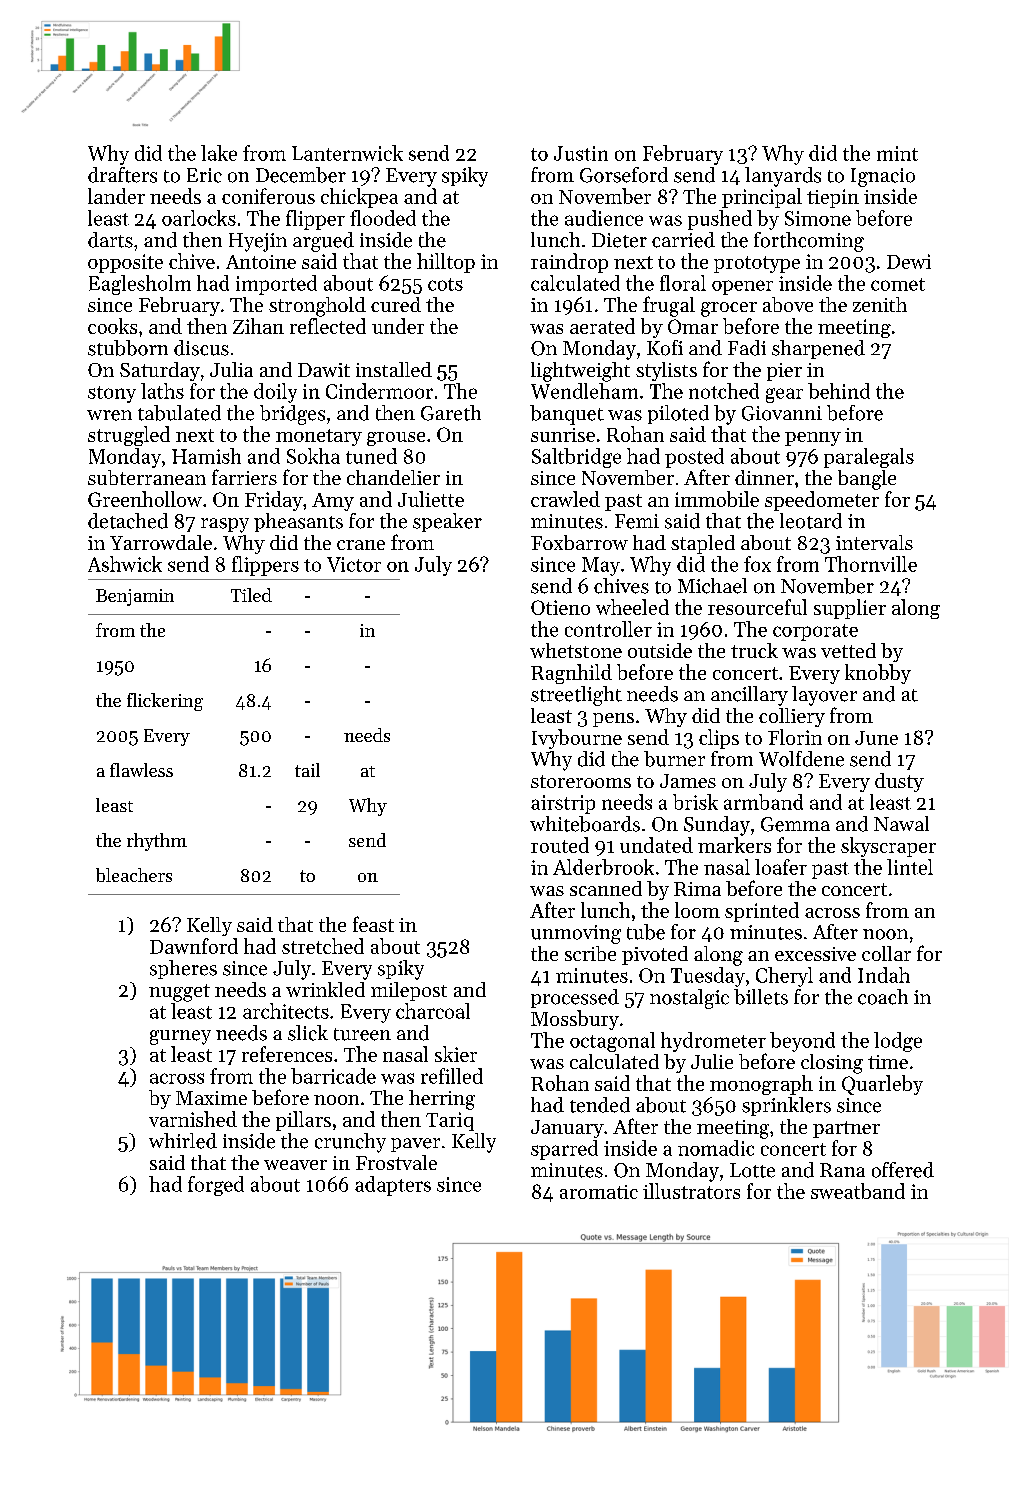 The image size is (1030, 1491). What do you see at coordinates (599, 1192) in the image?
I see `aromatic` at bounding box center [599, 1192].
